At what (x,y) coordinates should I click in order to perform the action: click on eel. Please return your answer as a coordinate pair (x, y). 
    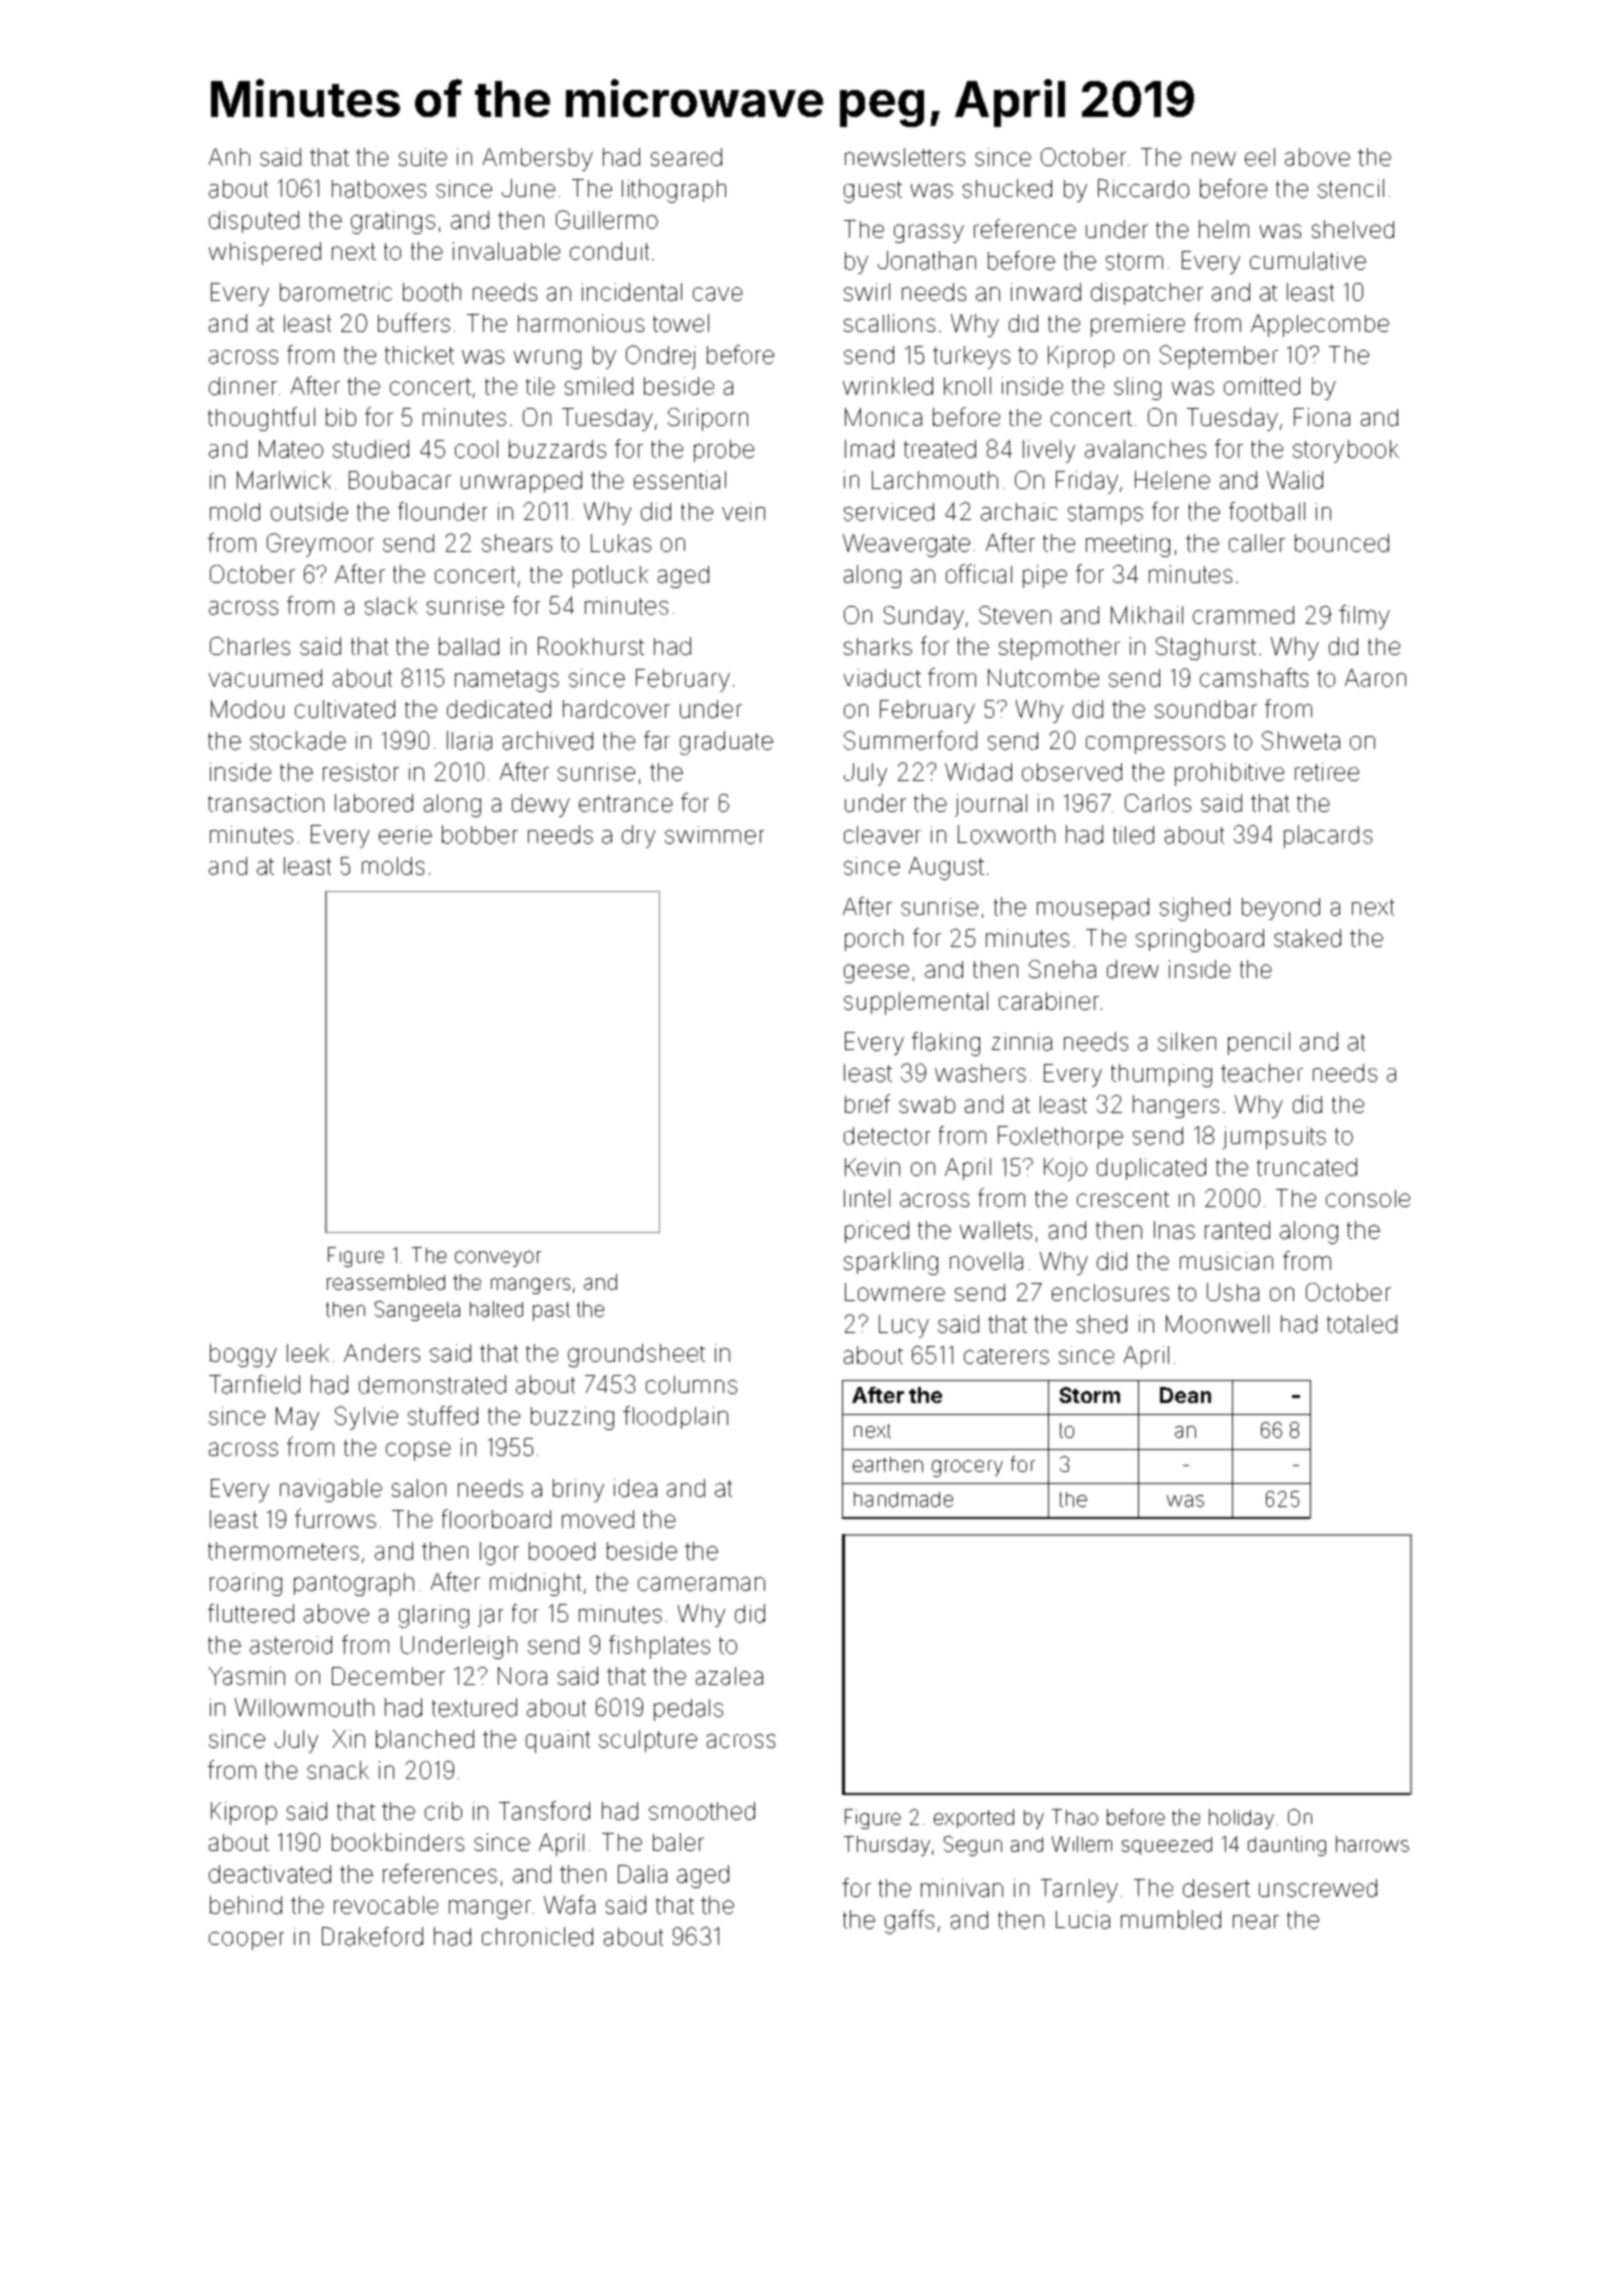
    Looking at the image, I should click on (1260, 157).
